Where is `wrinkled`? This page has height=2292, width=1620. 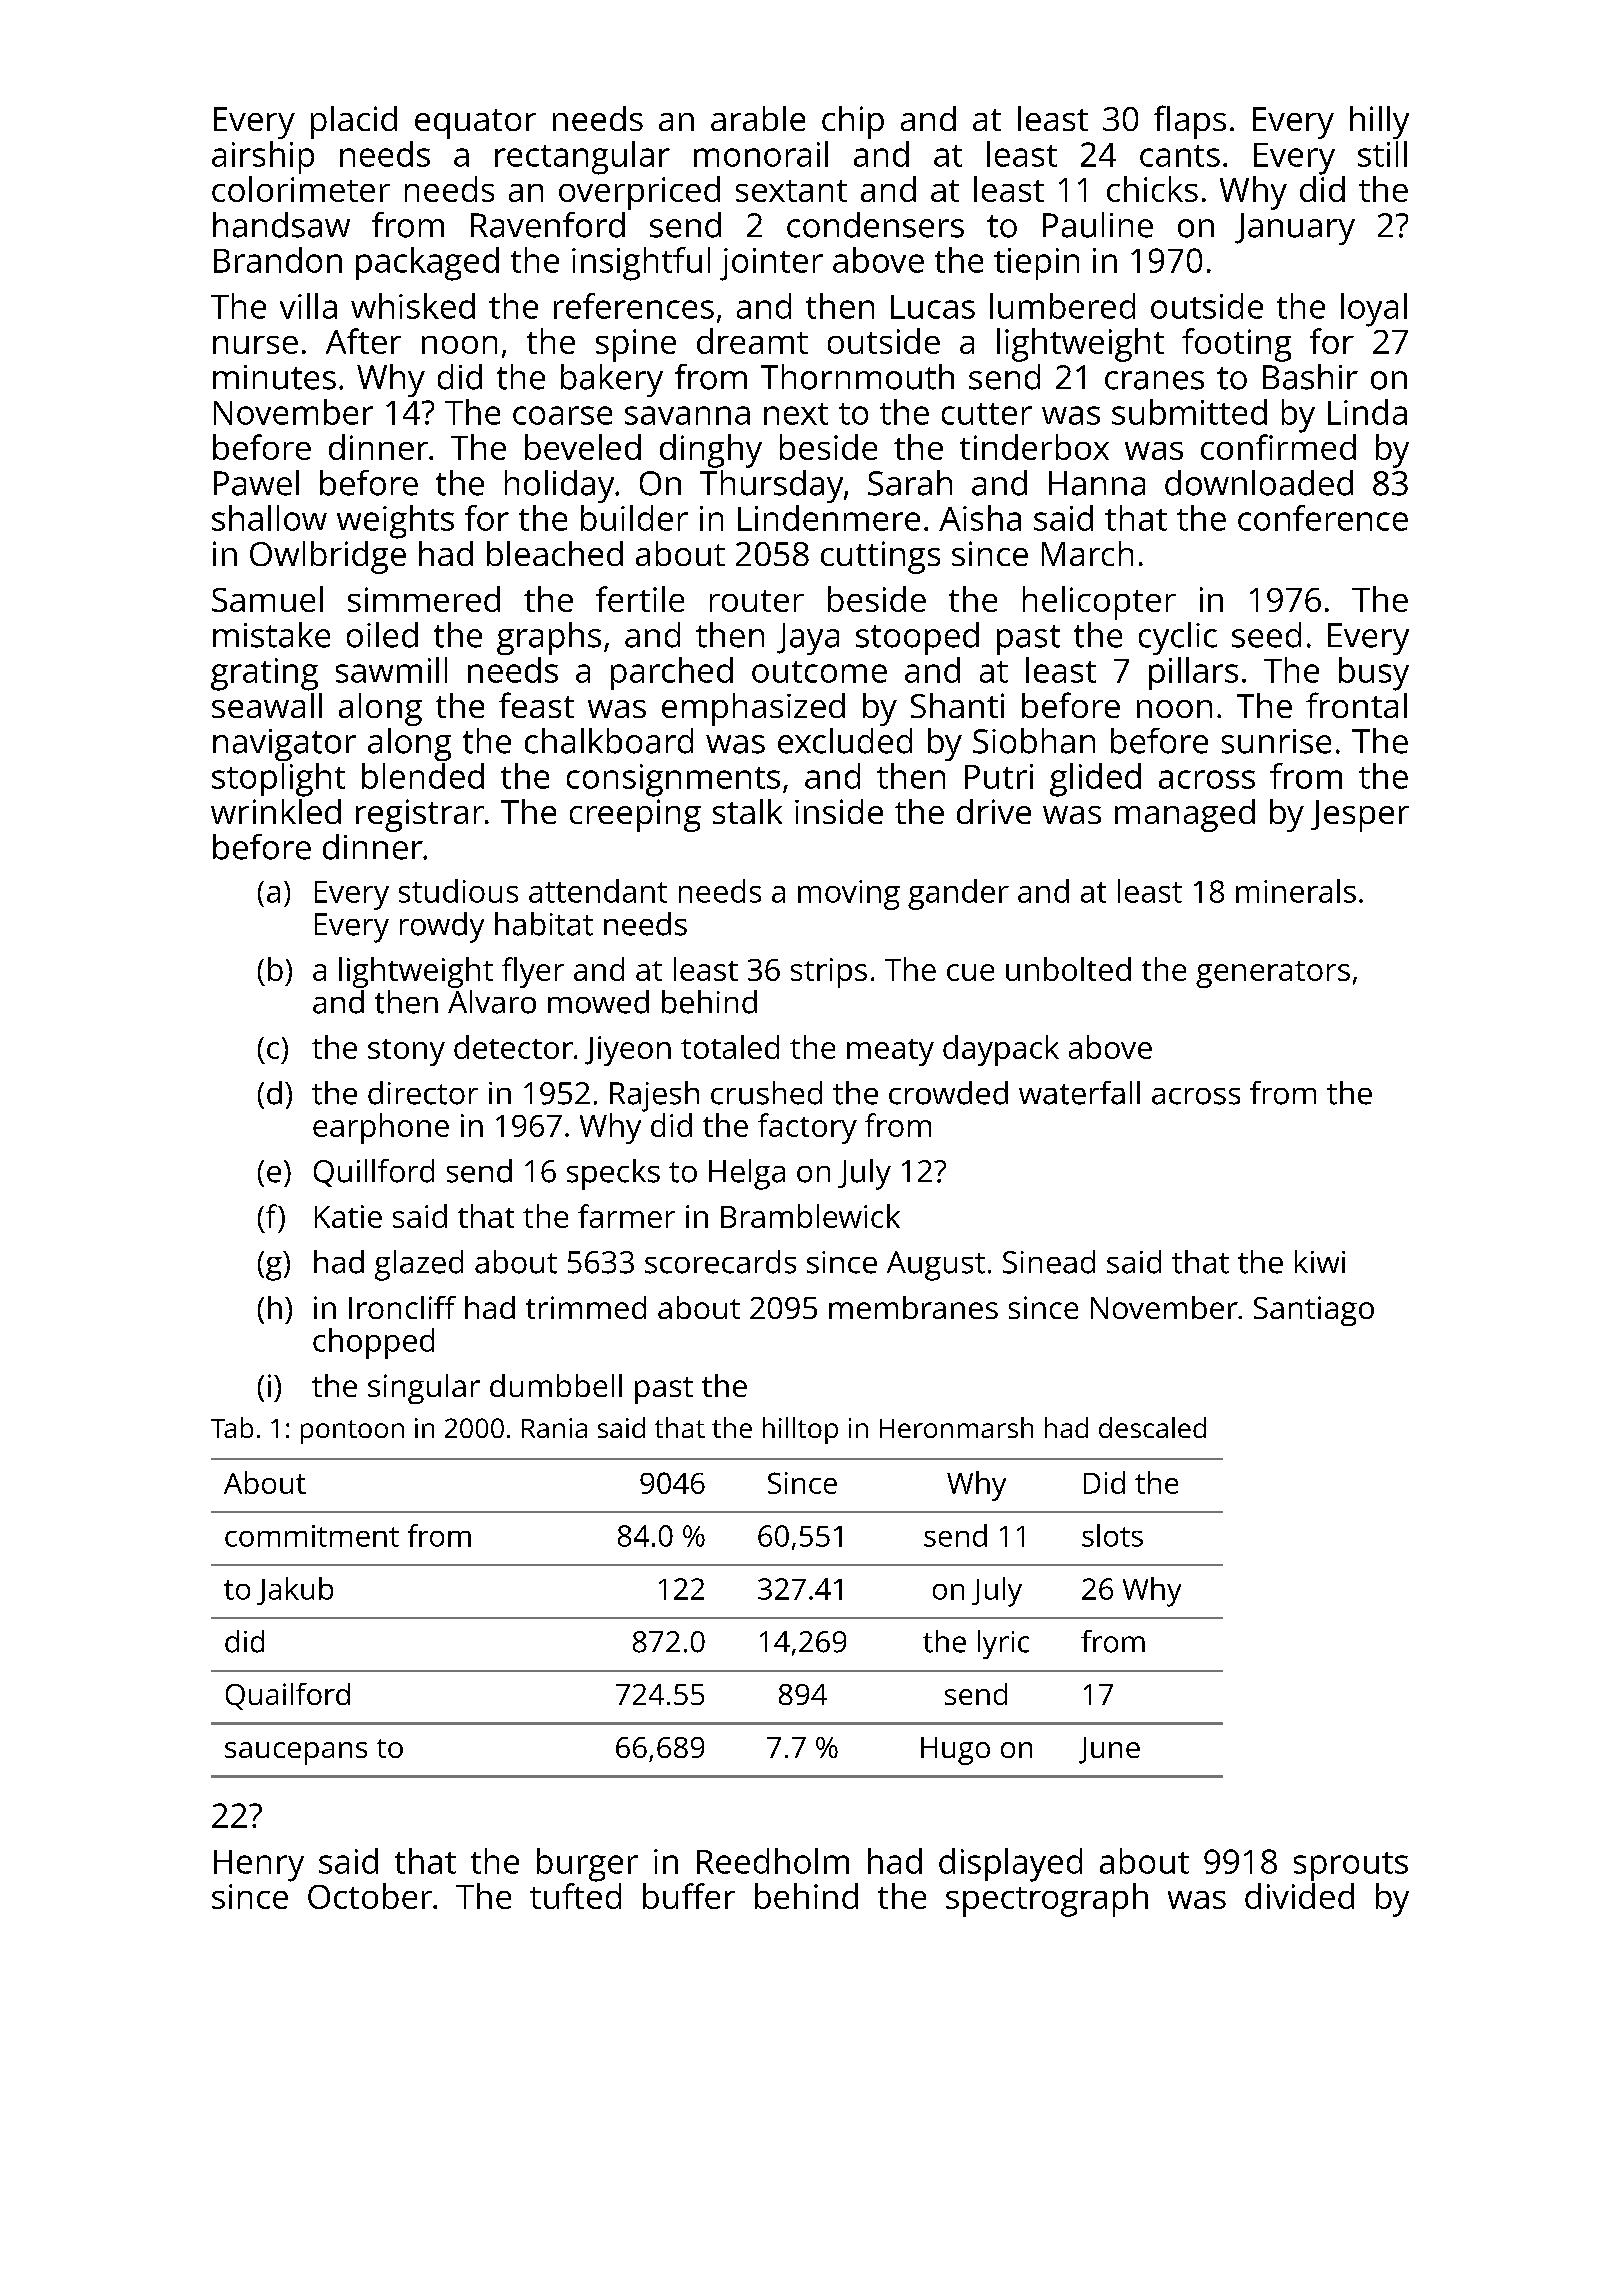
wrinkled is located at coordinates (276, 811).
